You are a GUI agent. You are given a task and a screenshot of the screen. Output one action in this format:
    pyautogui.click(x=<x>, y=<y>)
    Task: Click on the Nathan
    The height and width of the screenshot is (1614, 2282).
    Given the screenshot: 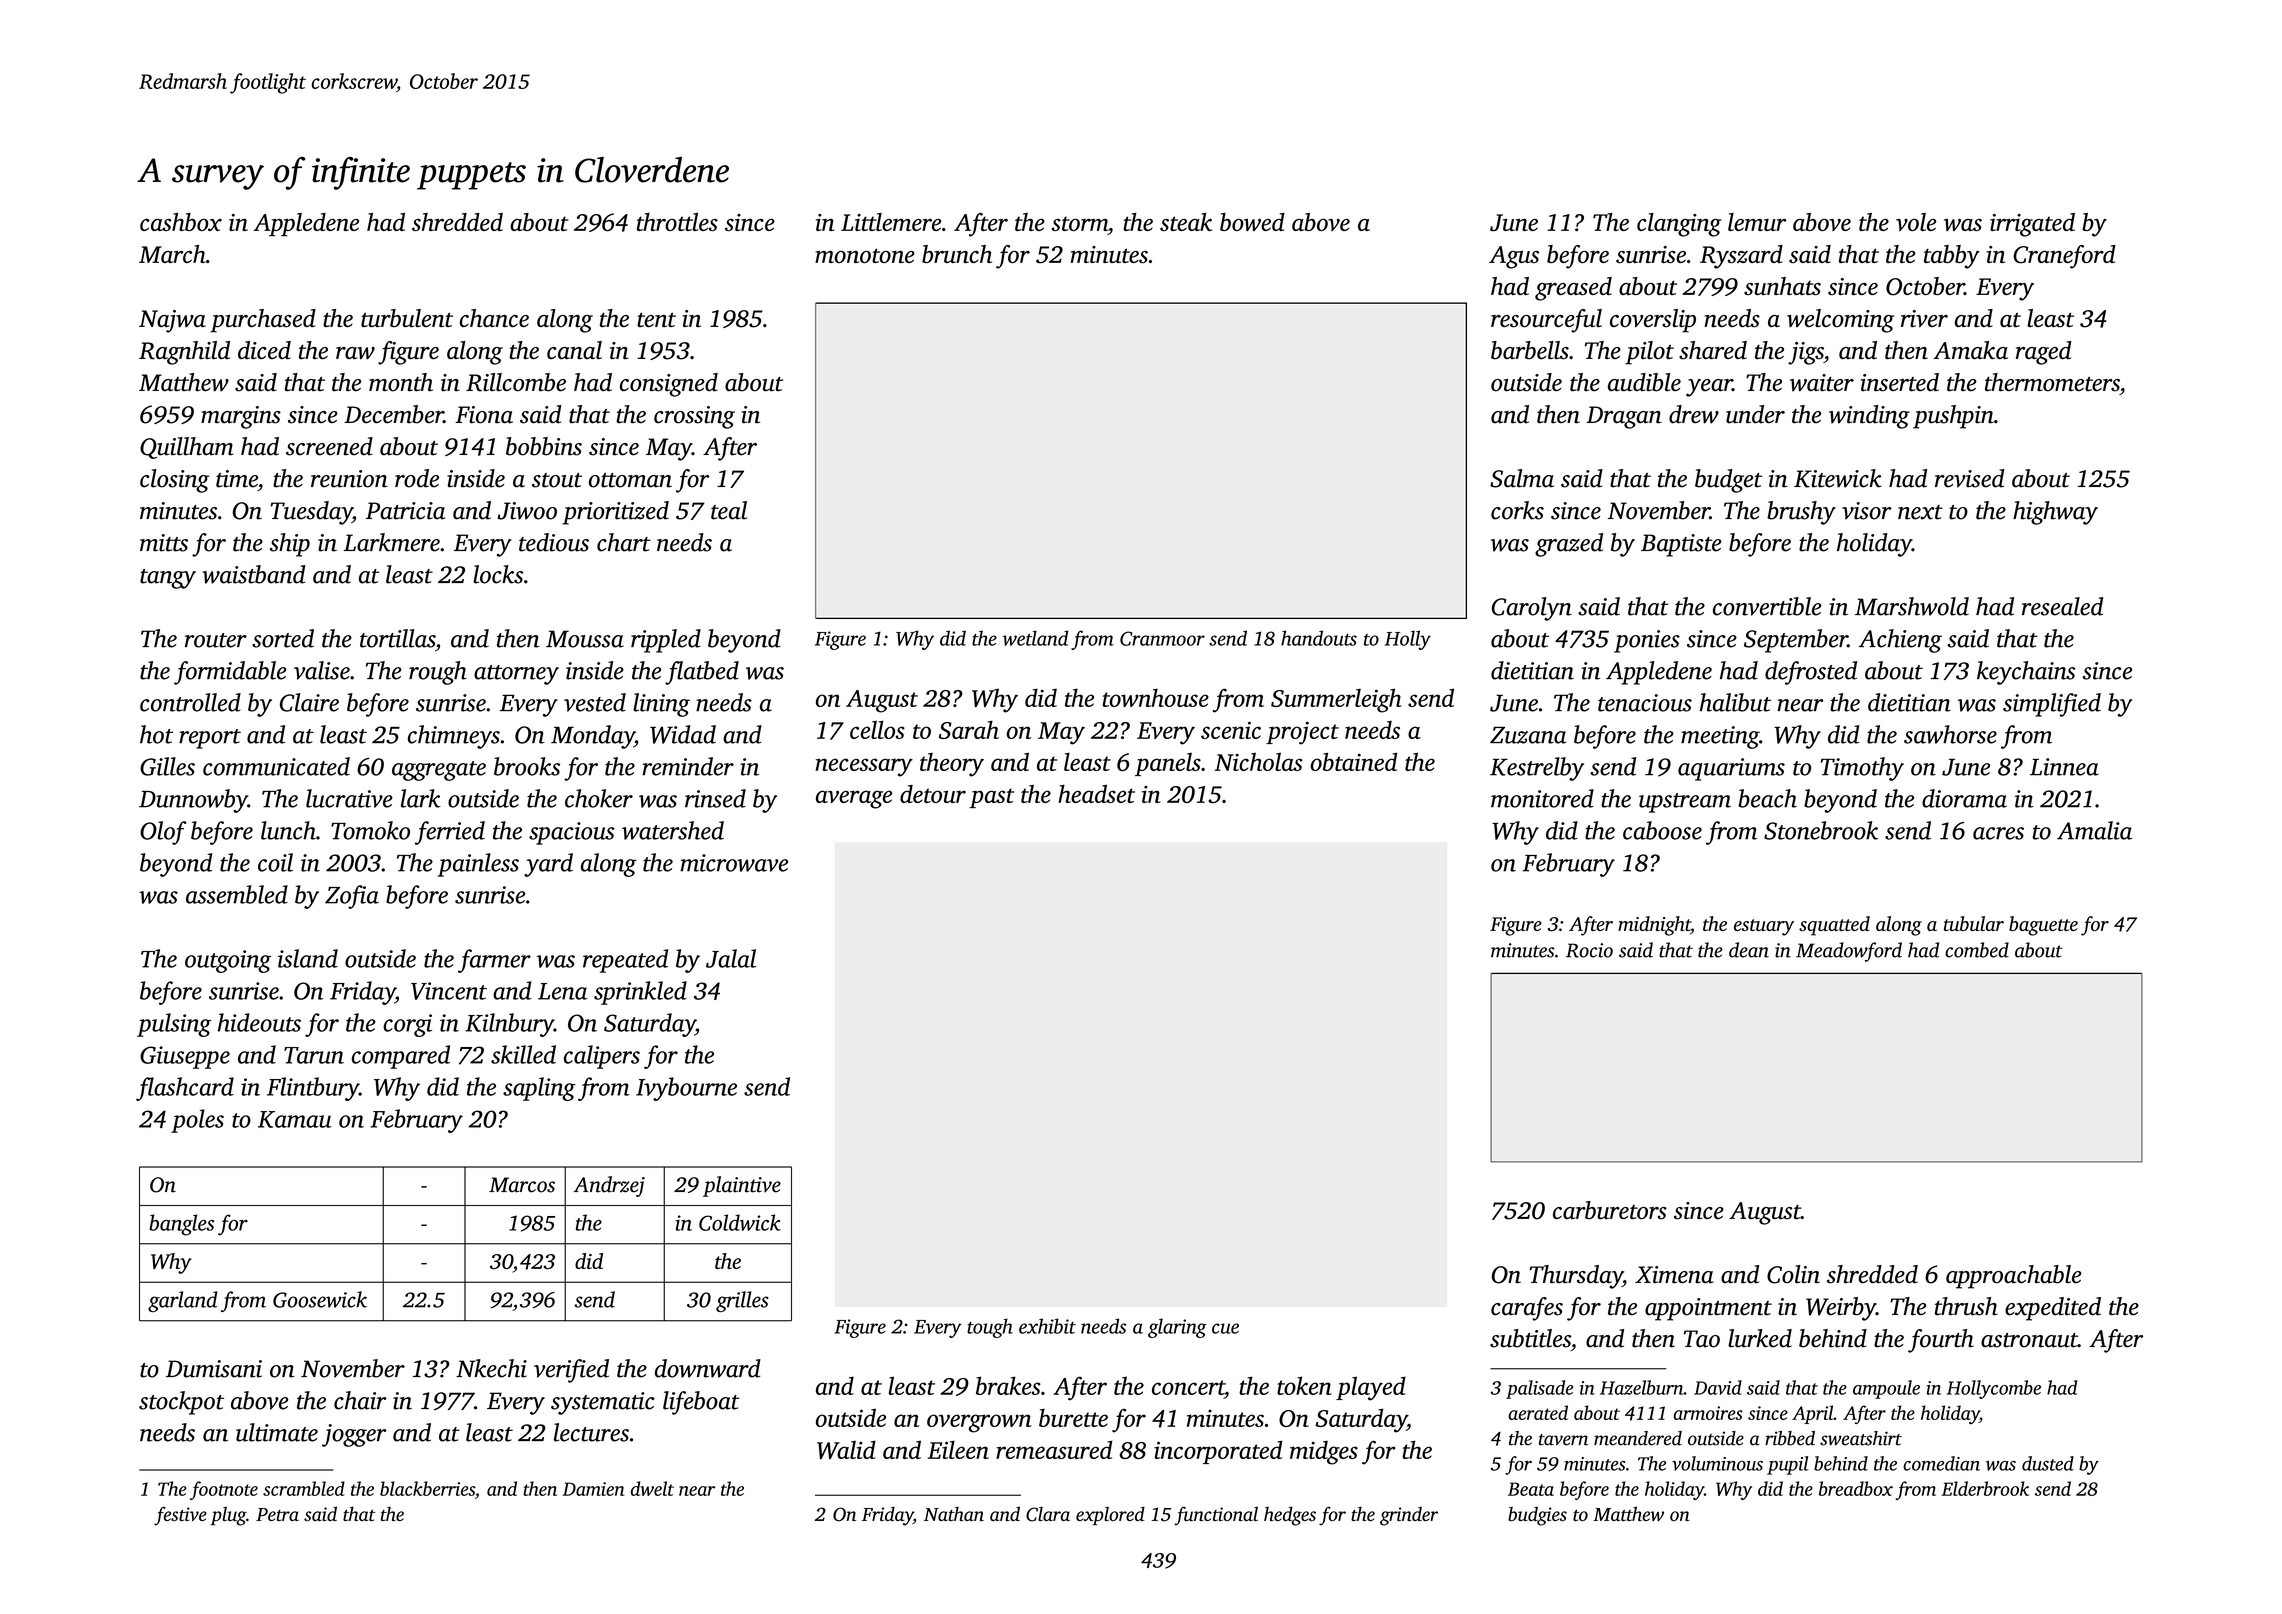 What is the action you would take?
    pyautogui.click(x=954, y=1514)
